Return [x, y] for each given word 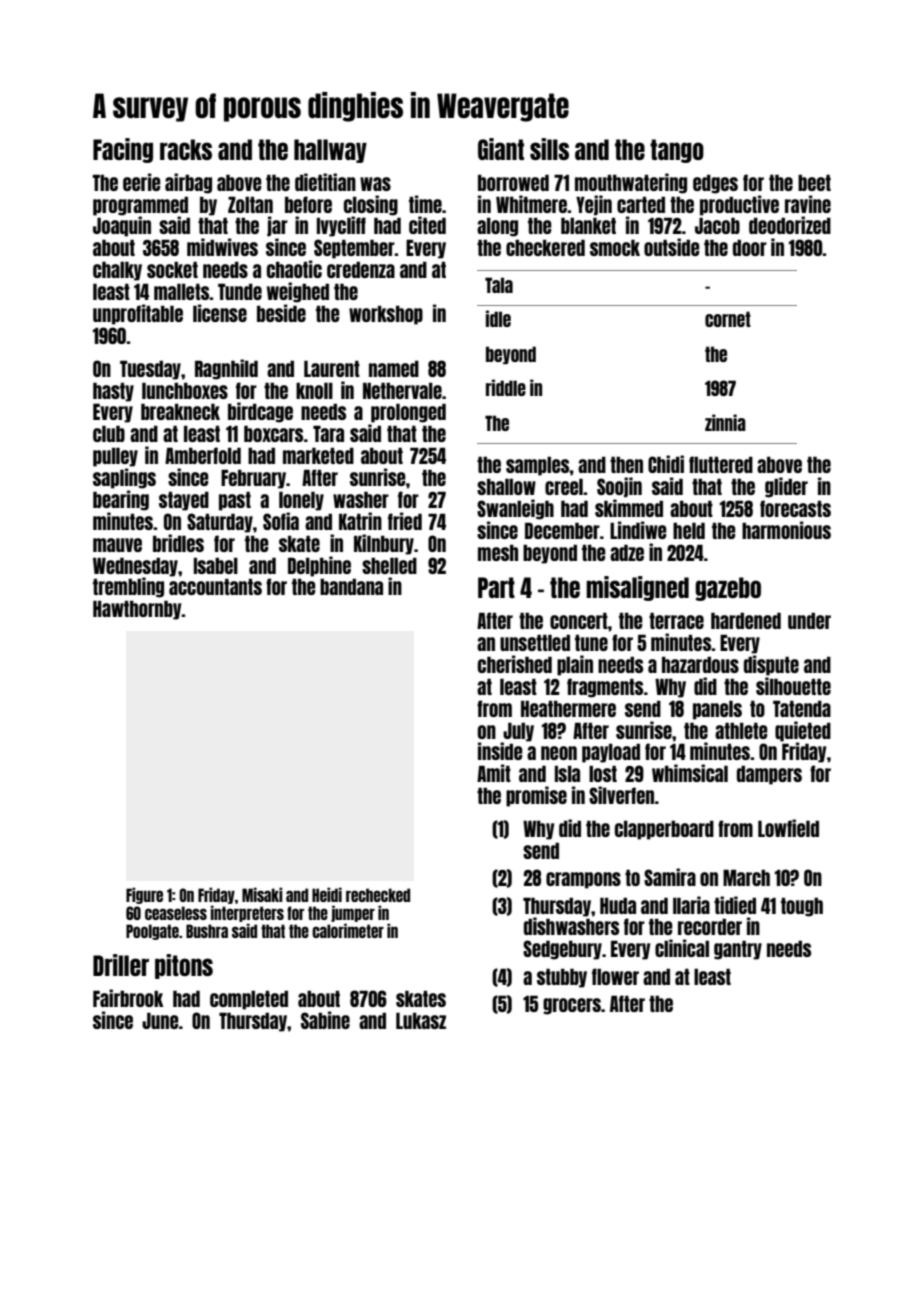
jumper [353, 913]
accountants [215, 586]
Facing [123, 150]
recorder [710, 926]
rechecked [378, 895]
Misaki [262, 894]
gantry [738, 950]
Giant [501, 149]
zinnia [725, 422]
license [220, 313]
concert [579, 620]
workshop [386, 315]
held [689, 530]
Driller [121, 965]
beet [814, 182]
